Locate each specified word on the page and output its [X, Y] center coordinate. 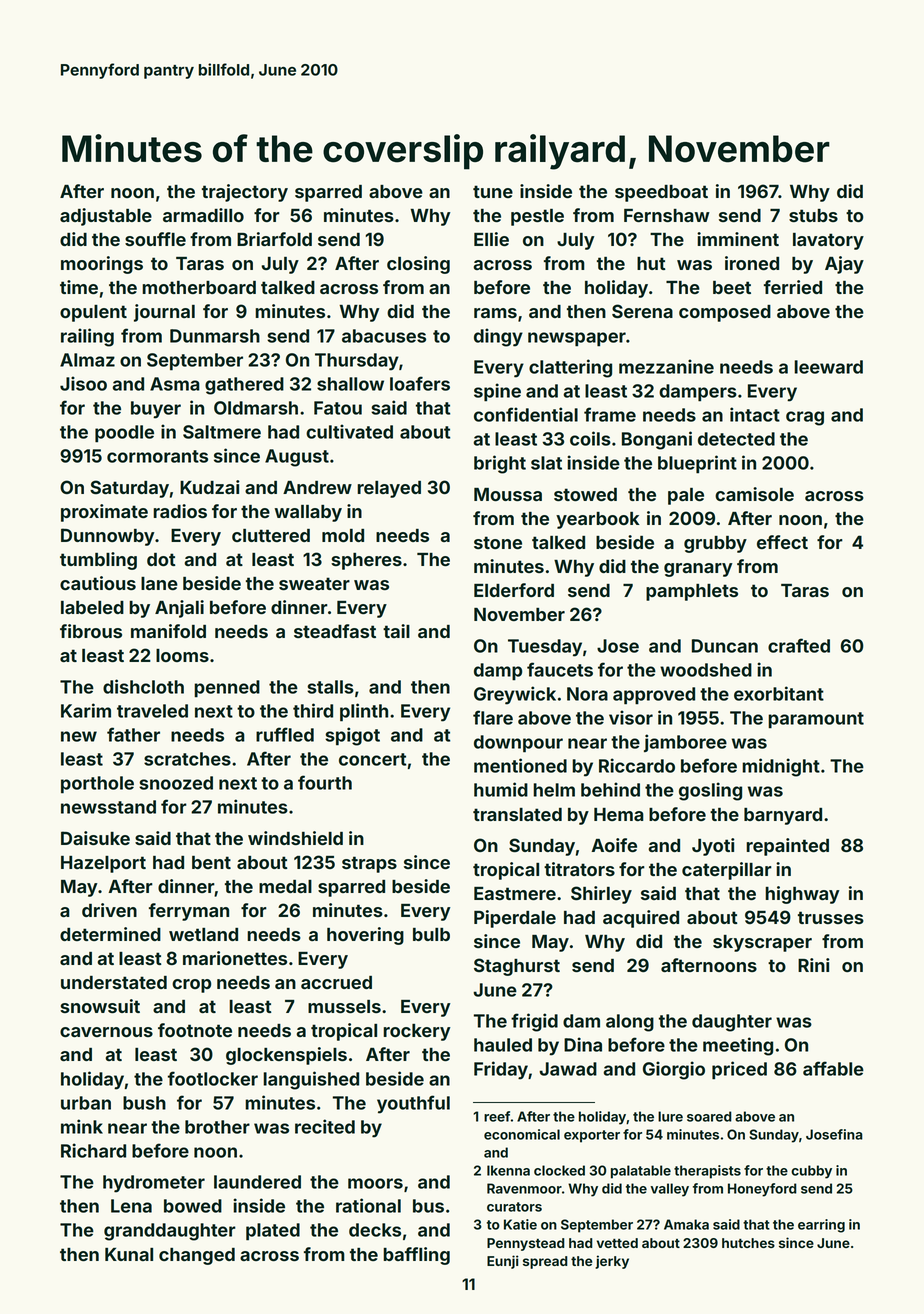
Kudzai [210, 487]
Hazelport [103, 864]
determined [110, 934]
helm [554, 790]
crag [805, 418]
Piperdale [515, 919]
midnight [781, 767]
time [79, 287]
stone [498, 542]
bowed [193, 1206]
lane [159, 583]
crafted [799, 645]
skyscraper [762, 943]
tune [493, 191]
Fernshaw [667, 215]
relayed [389, 489]
